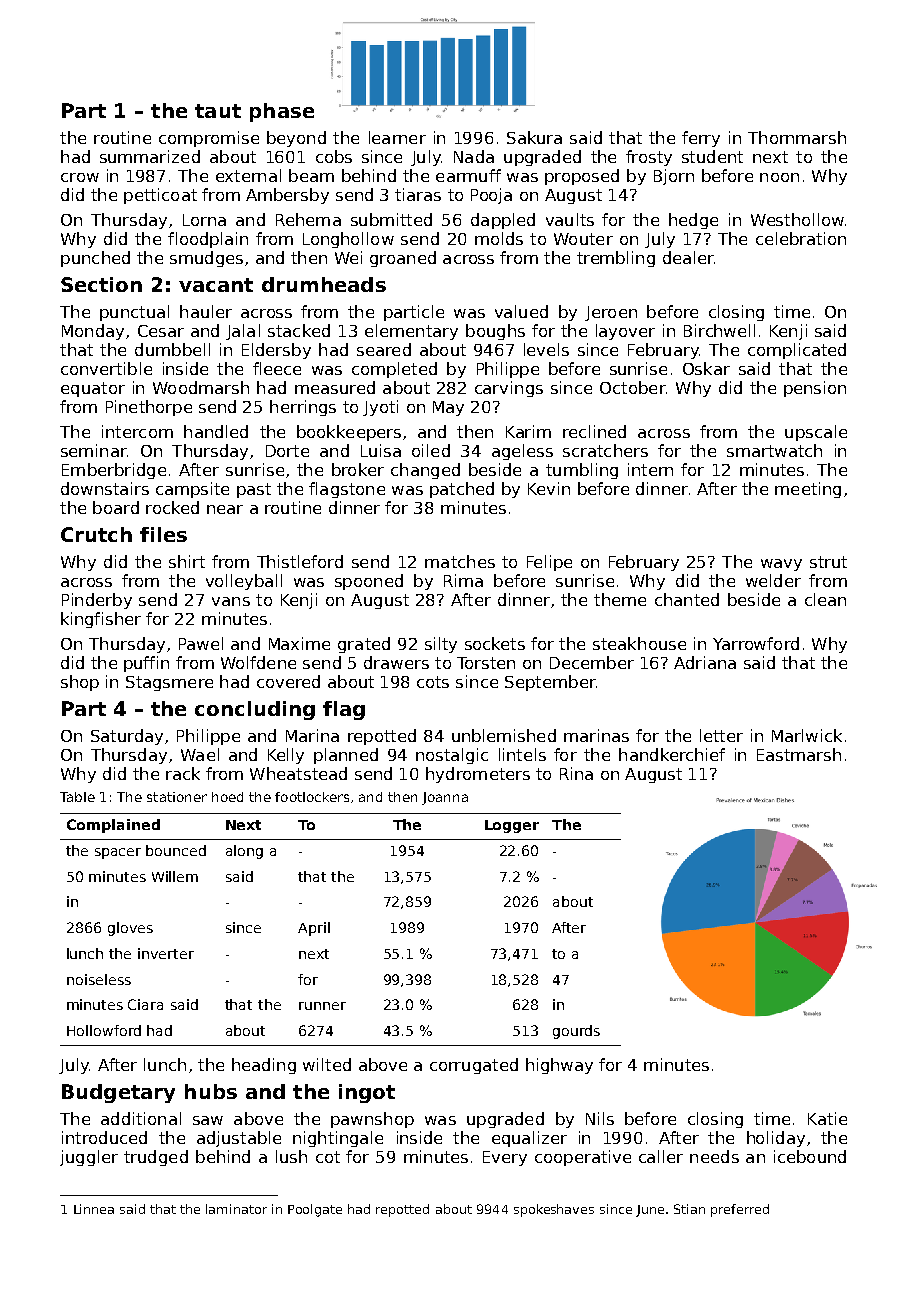 Image resolution: width=908 pixels, height=1316 pixels. What do you see at coordinates (554, 1210) in the screenshot?
I see `spokeshaves` at bounding box center [554, 1210].
